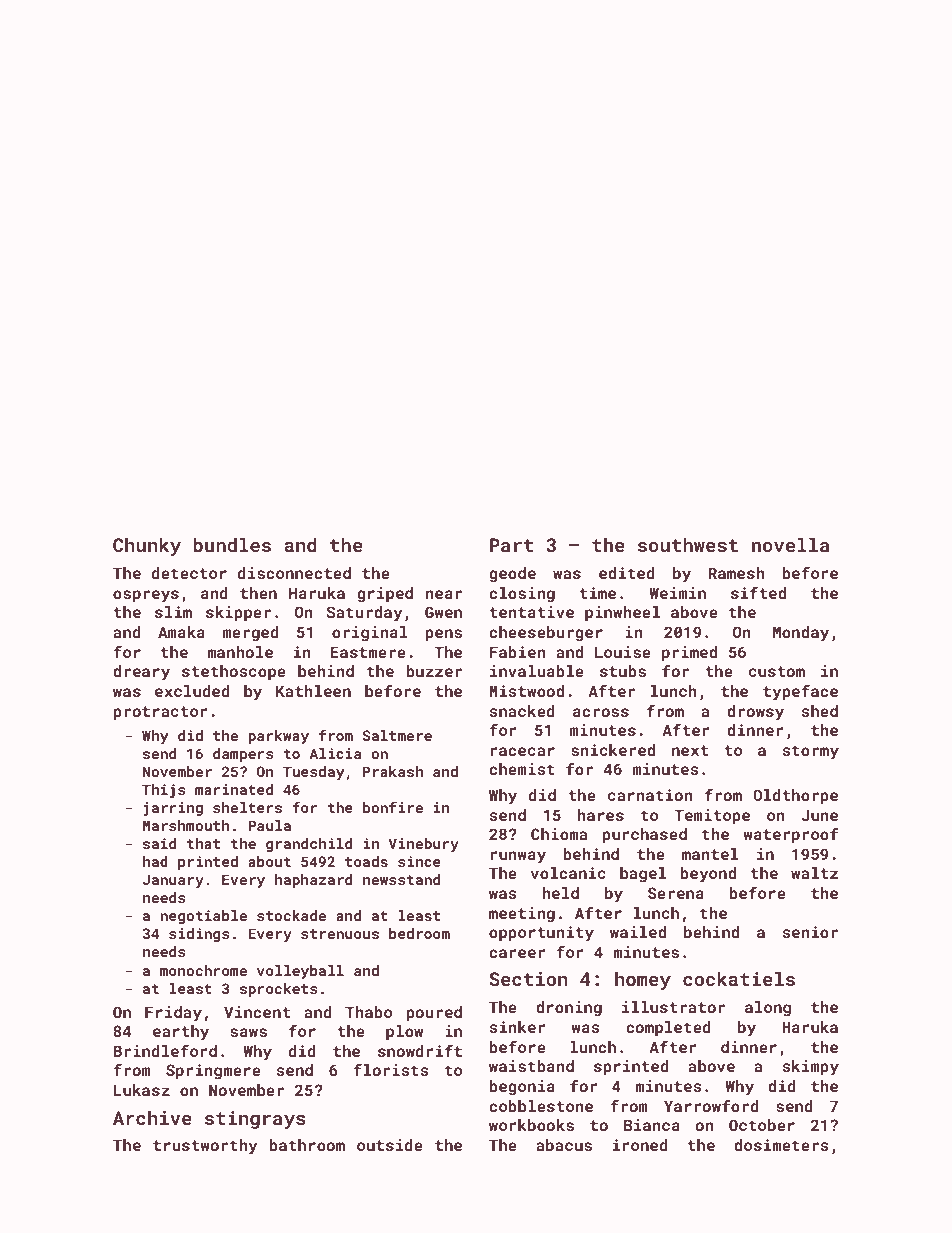  I want to click on Chunky, so click(147, 546).
